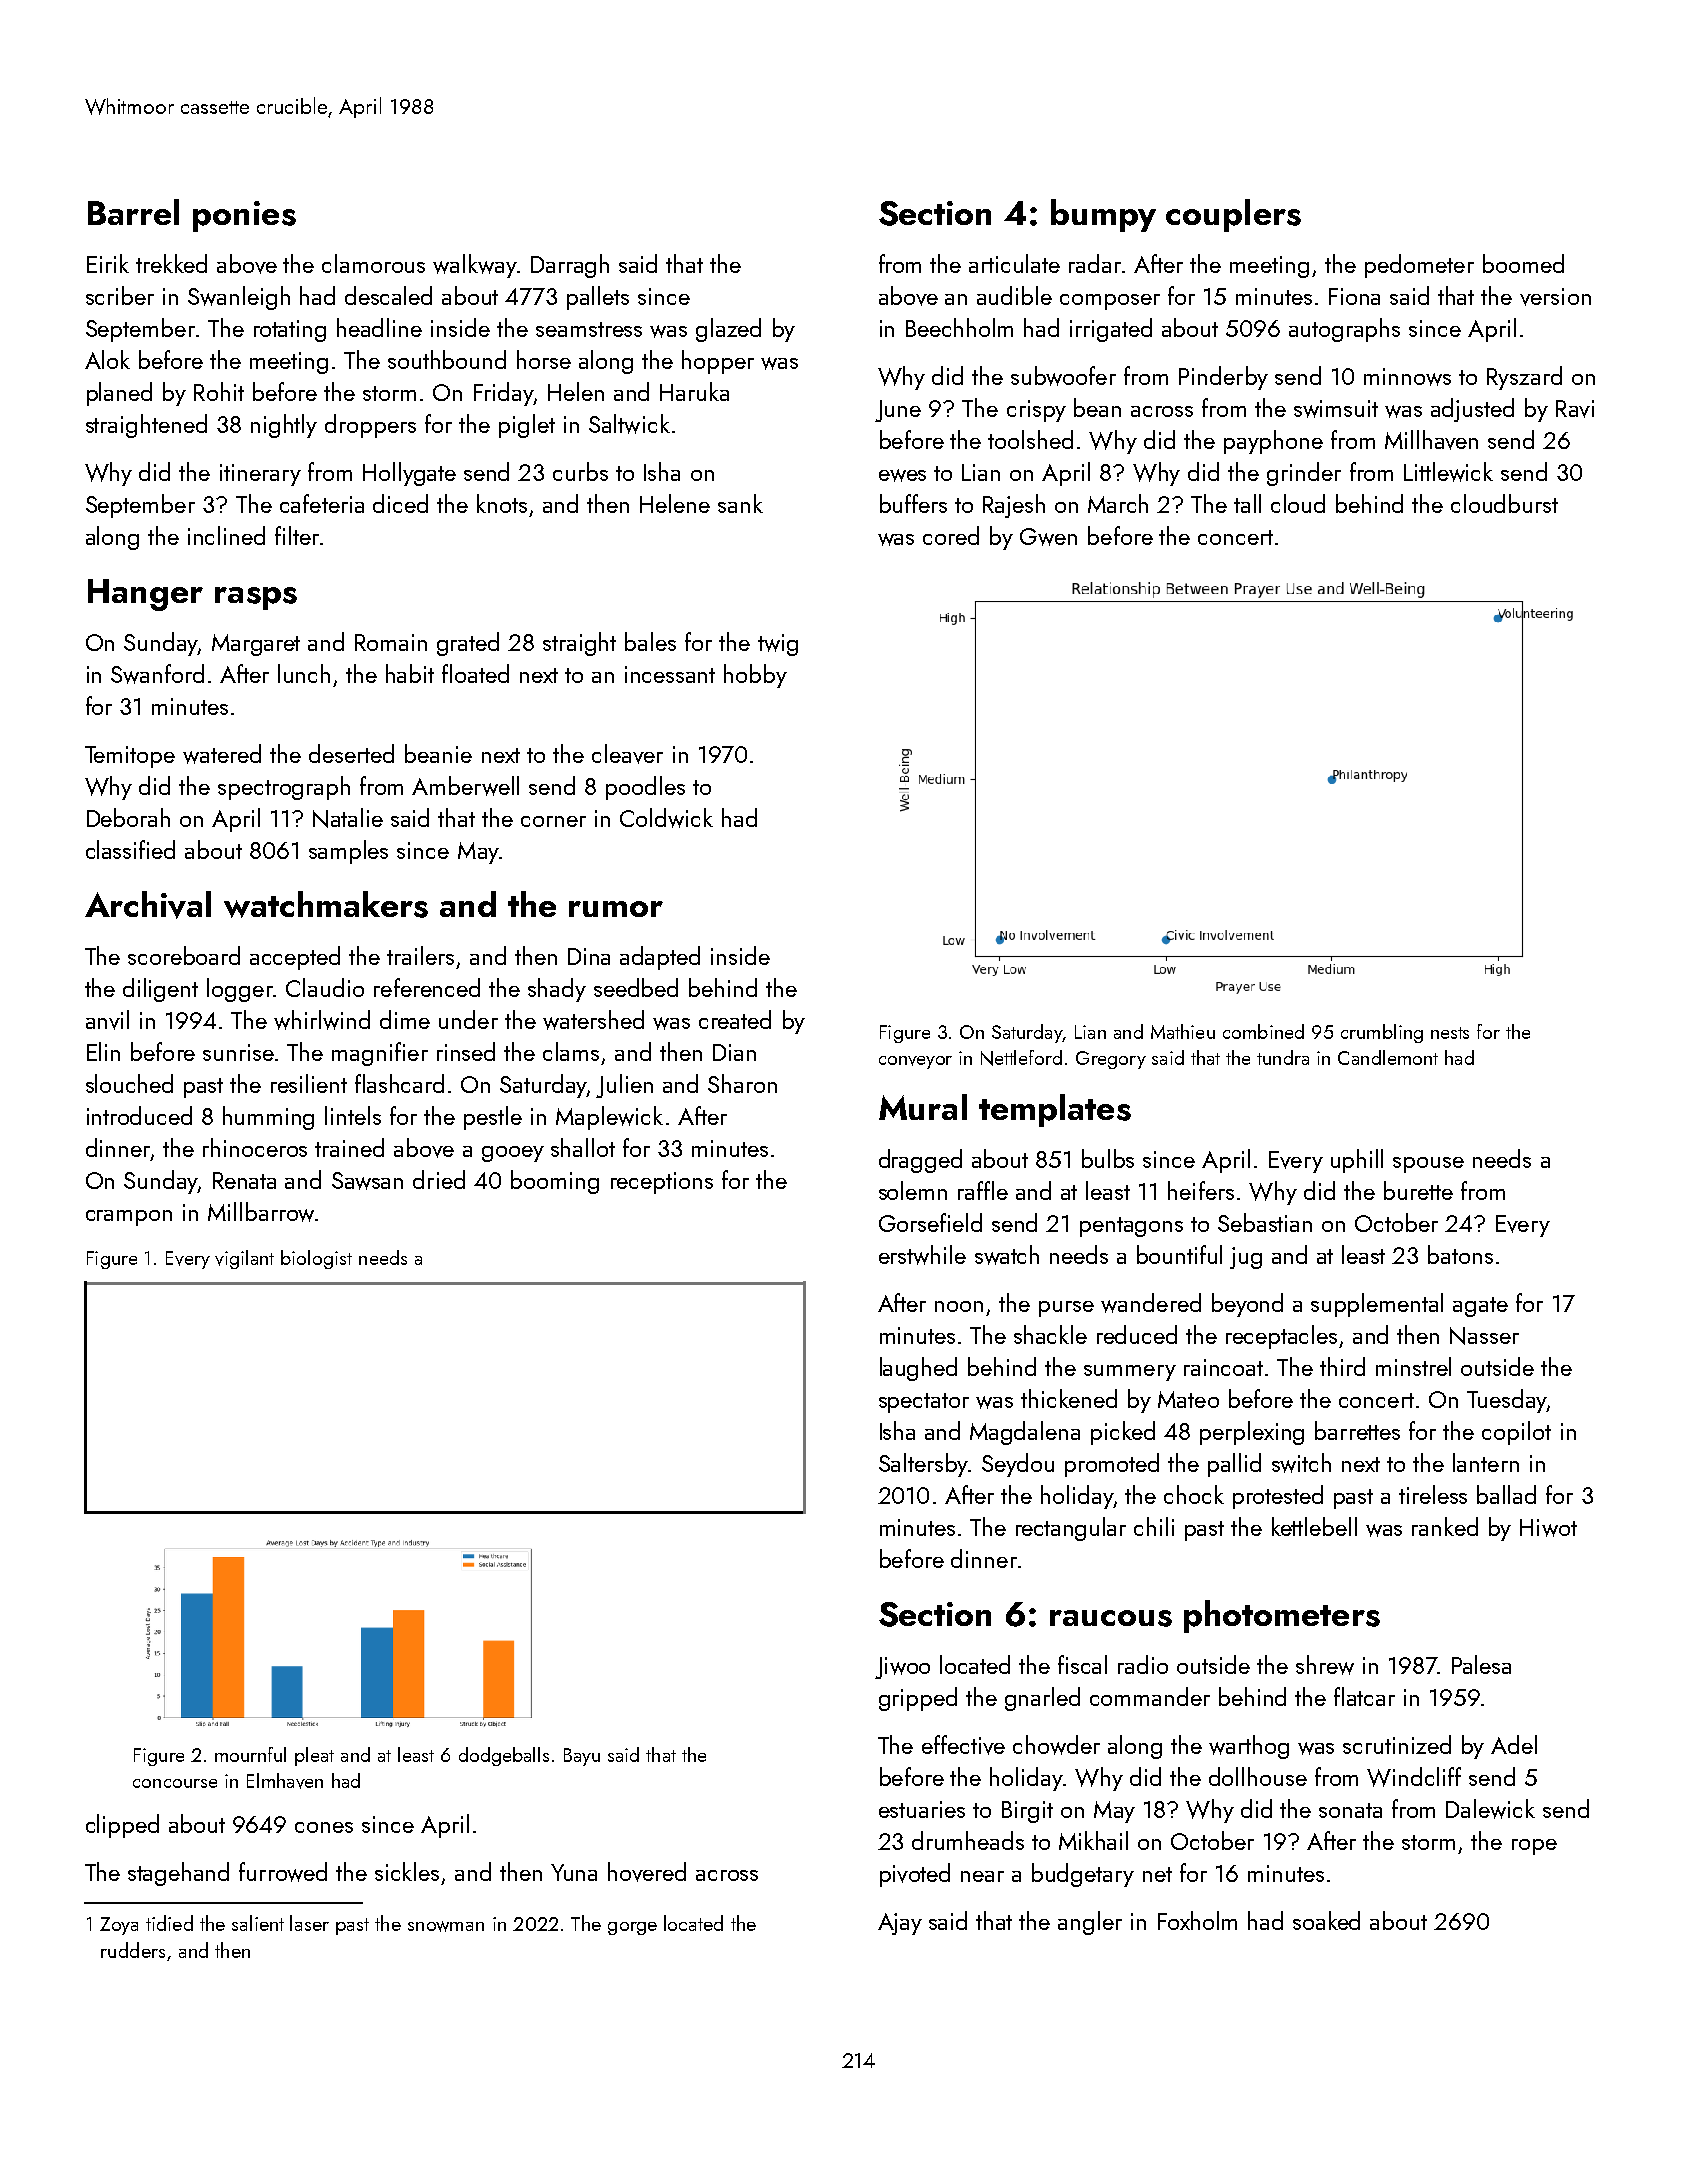  Describe the element at coordinates (256, 598) in the page. I see `rasps` at that location.
